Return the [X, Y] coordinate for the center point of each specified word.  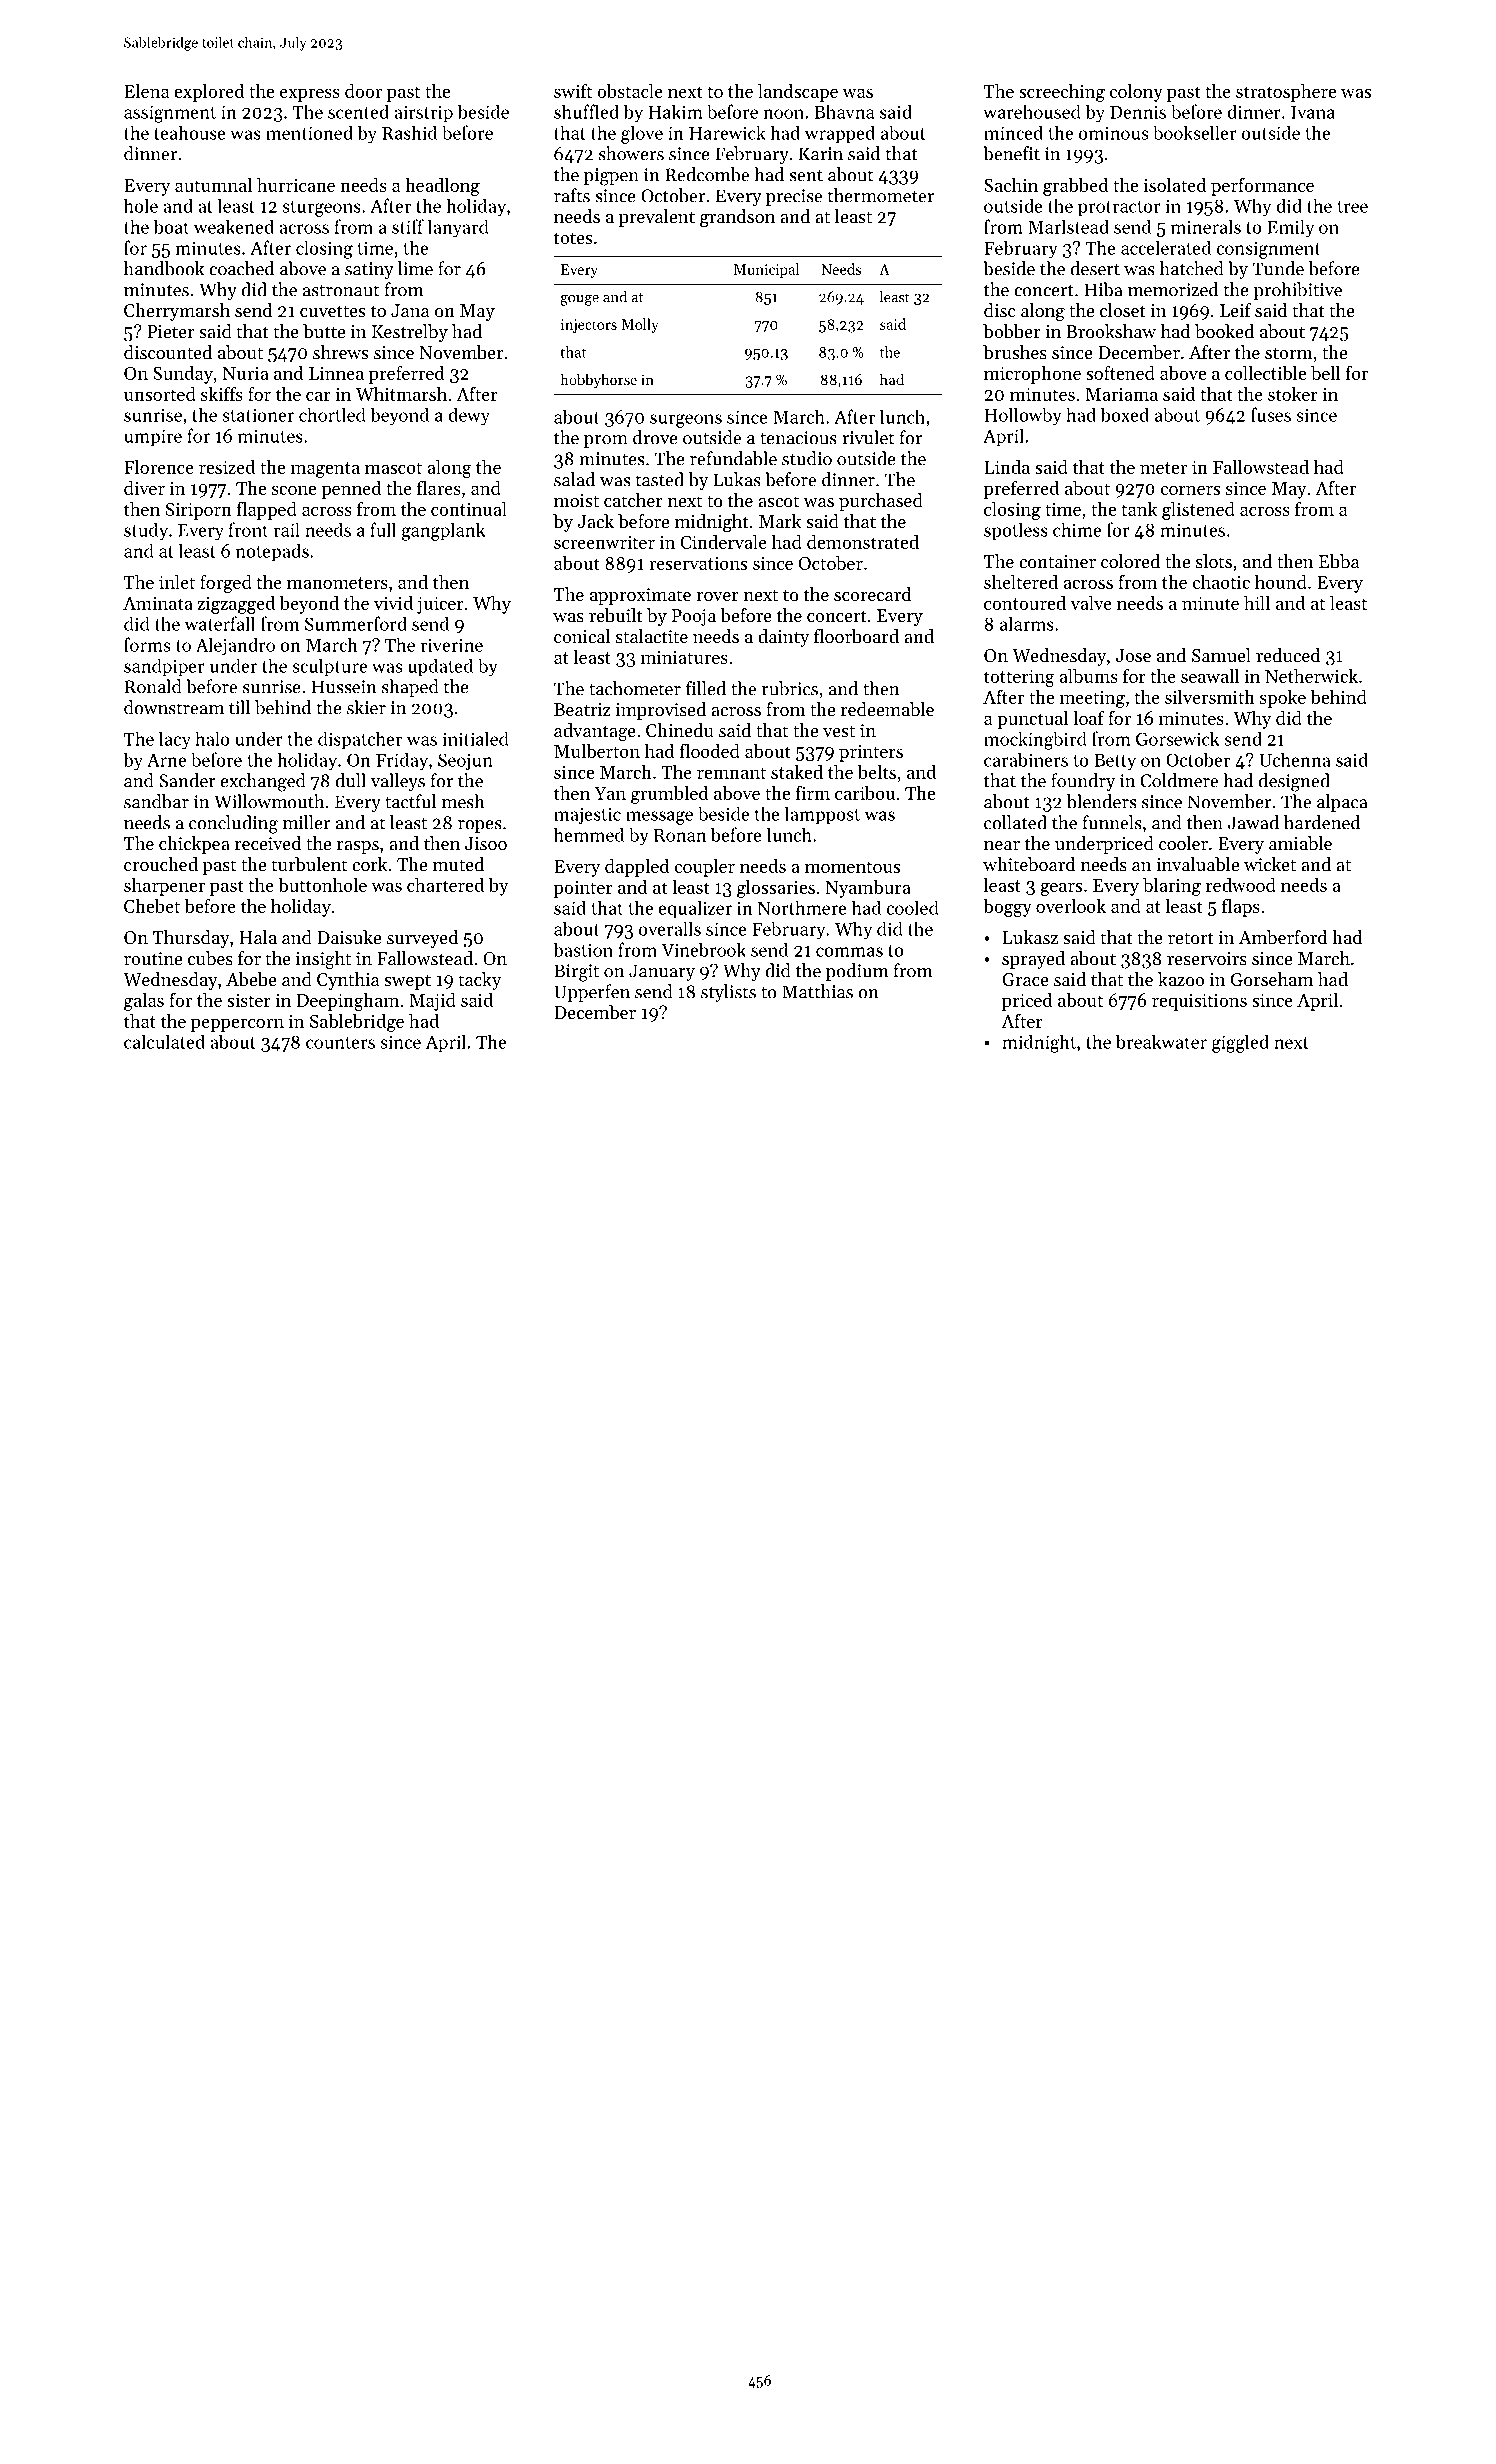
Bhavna [844, 111]
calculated [164, 1042]
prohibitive [1298, 291]
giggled [1240, 1044]
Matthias [817, 991]
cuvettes [332, 311]
